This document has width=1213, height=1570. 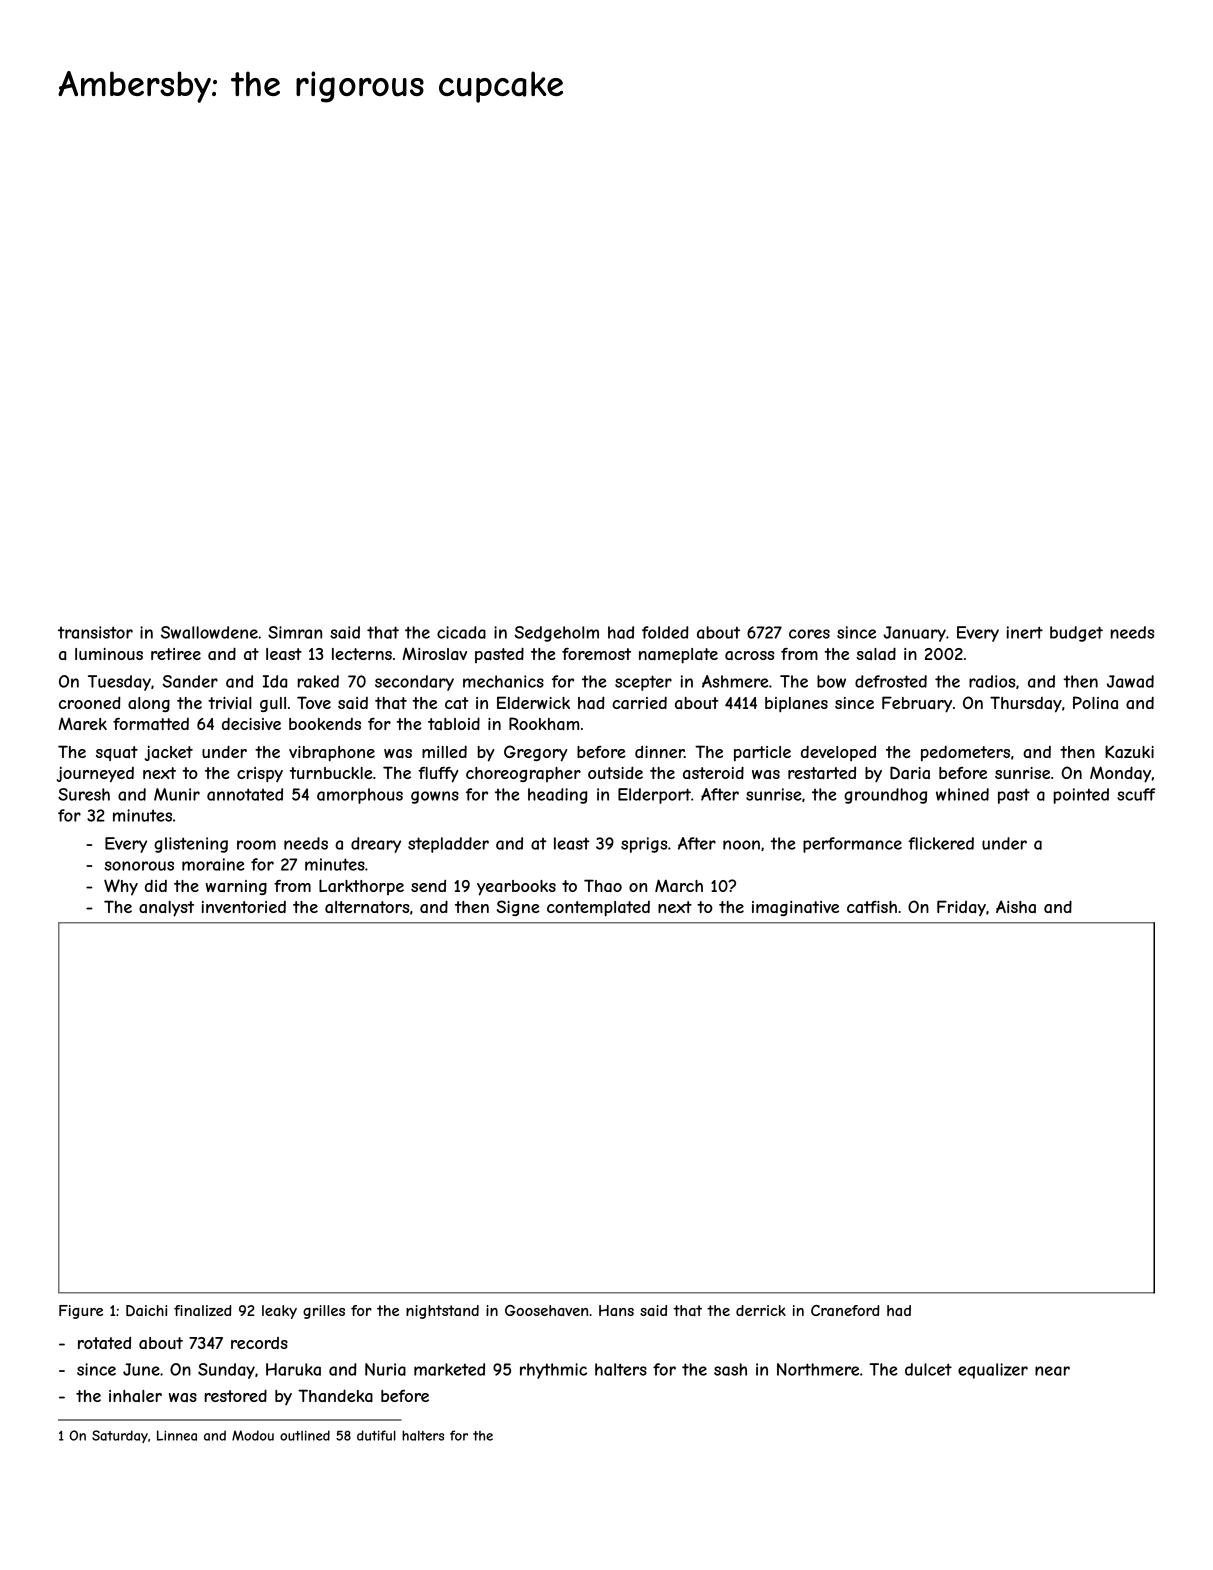 I want to click on contemplated, so click(x=598, y=909).
